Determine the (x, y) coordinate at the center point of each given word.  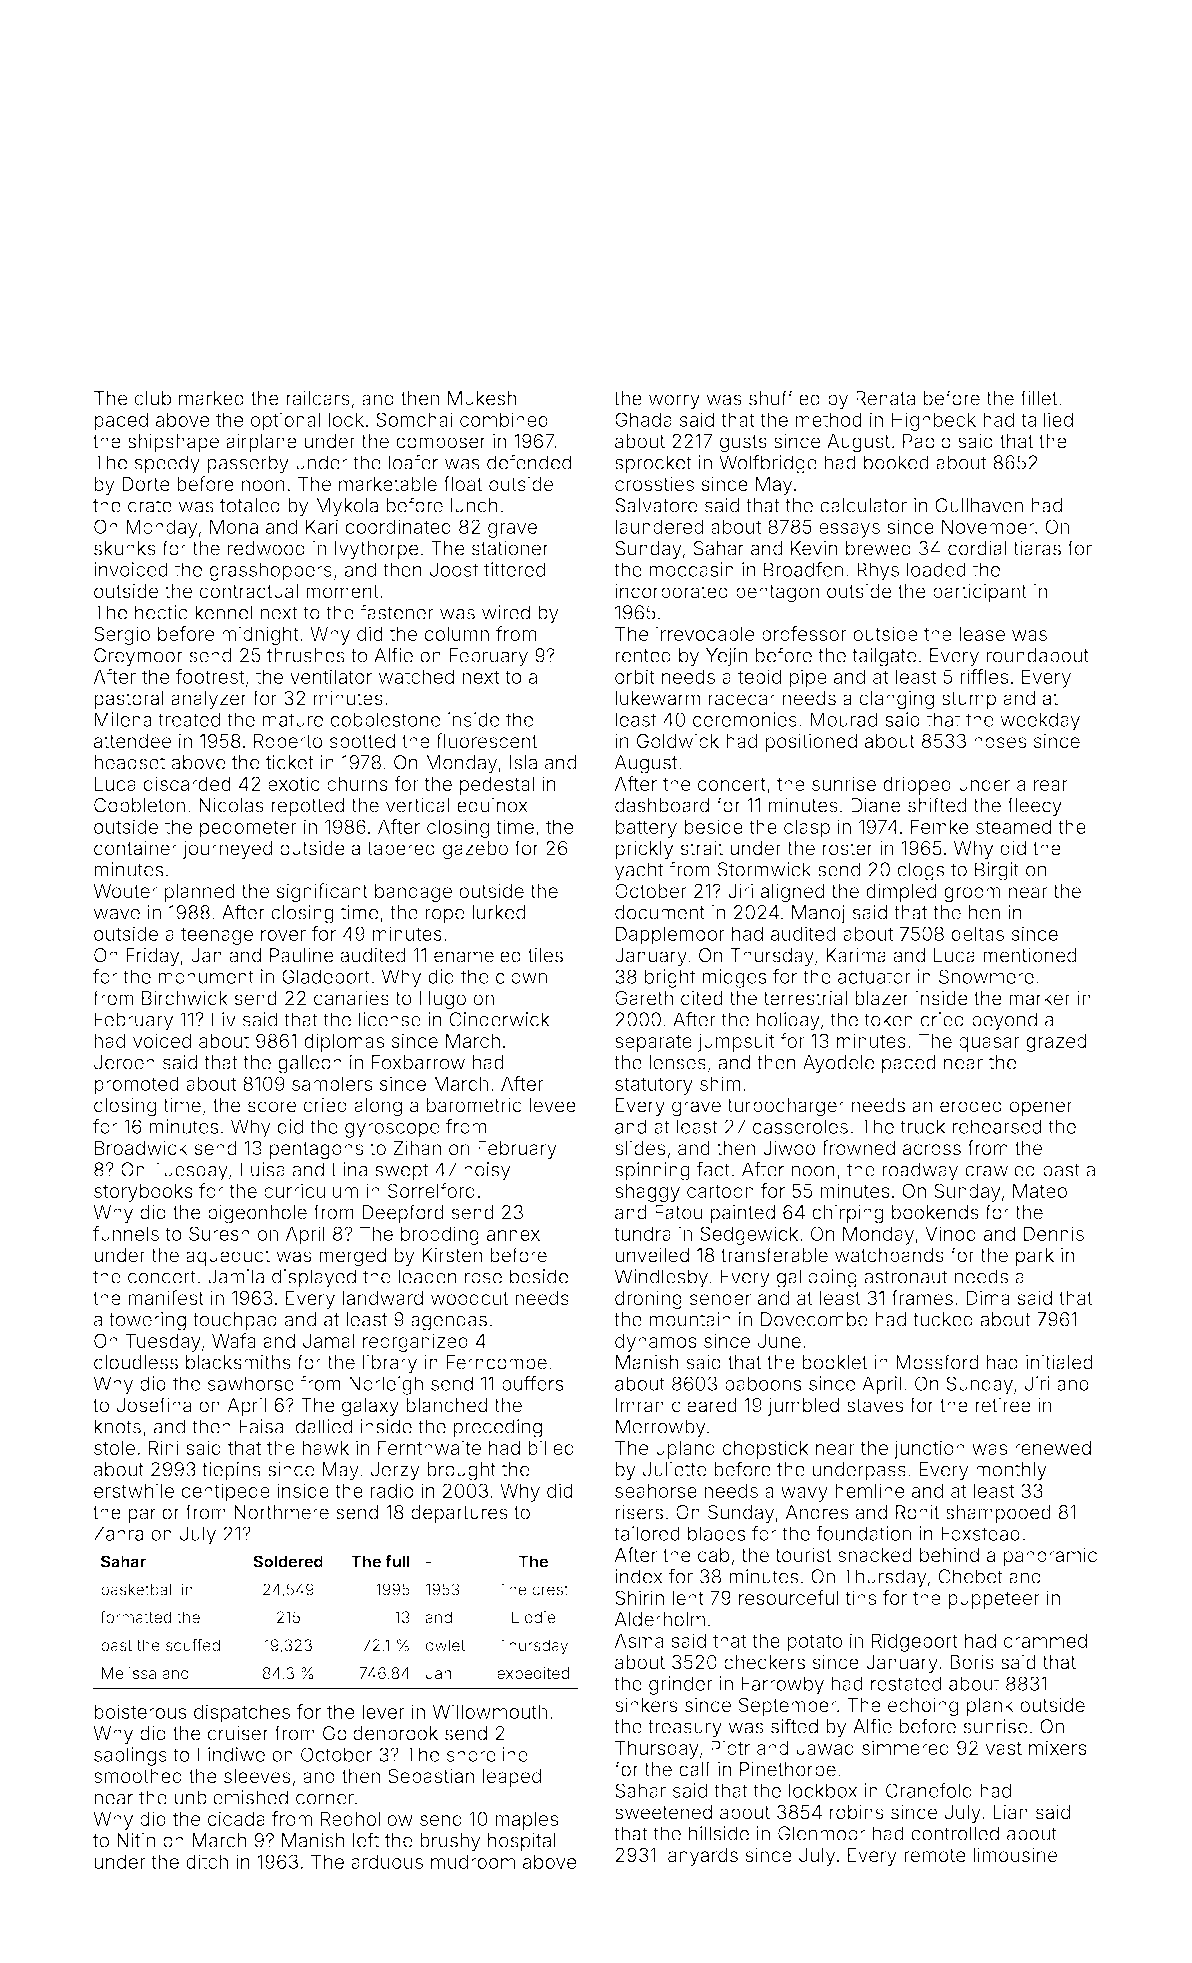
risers (639, 1512)
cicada (236, 1818)
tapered (401, 850)
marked (211, 398)
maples (526, 1820)
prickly (644, 849)
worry (674, 402)
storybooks (143, 1192)
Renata (885, 398)
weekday (1040, 721)
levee (552, 1105)
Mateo (1040, 1190)
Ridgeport (915, 1642)
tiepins (231, 1471)
